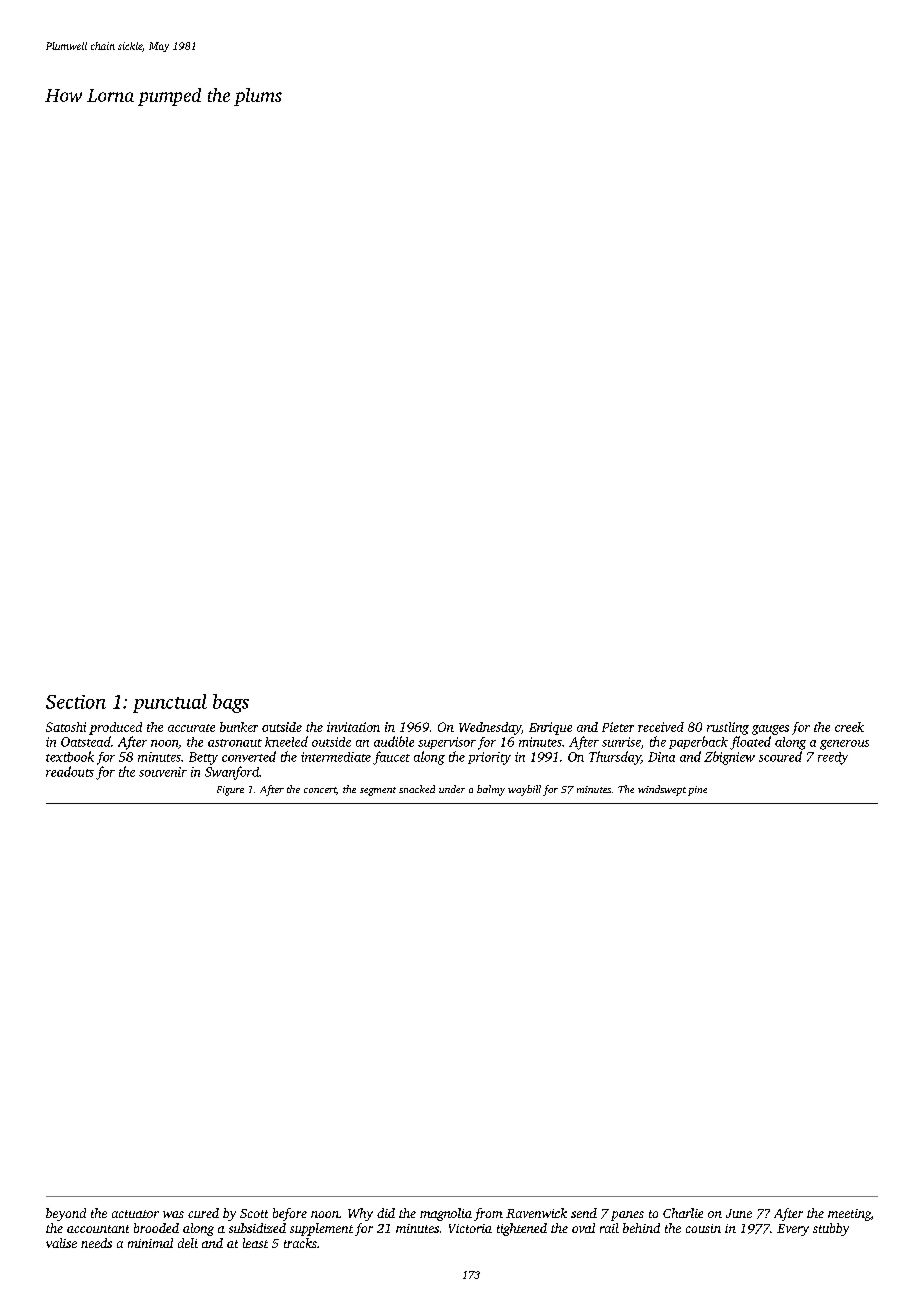 This page has width=924, height=1308. Describe the element at coordinates (254, 1213) in the page. I see `Scott` at that location.
